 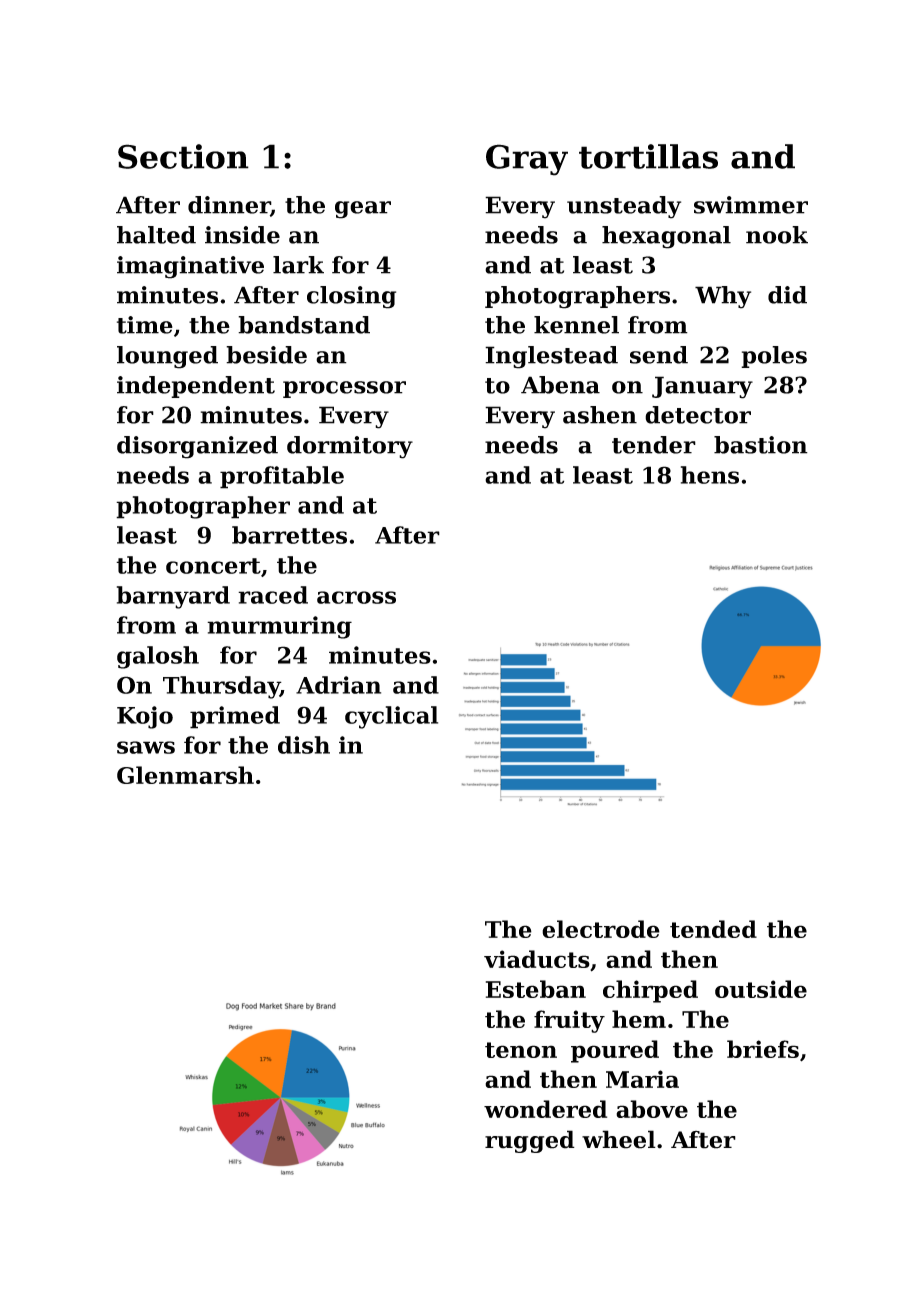 I want to click on murmuring, so click(x=279, y=627).
